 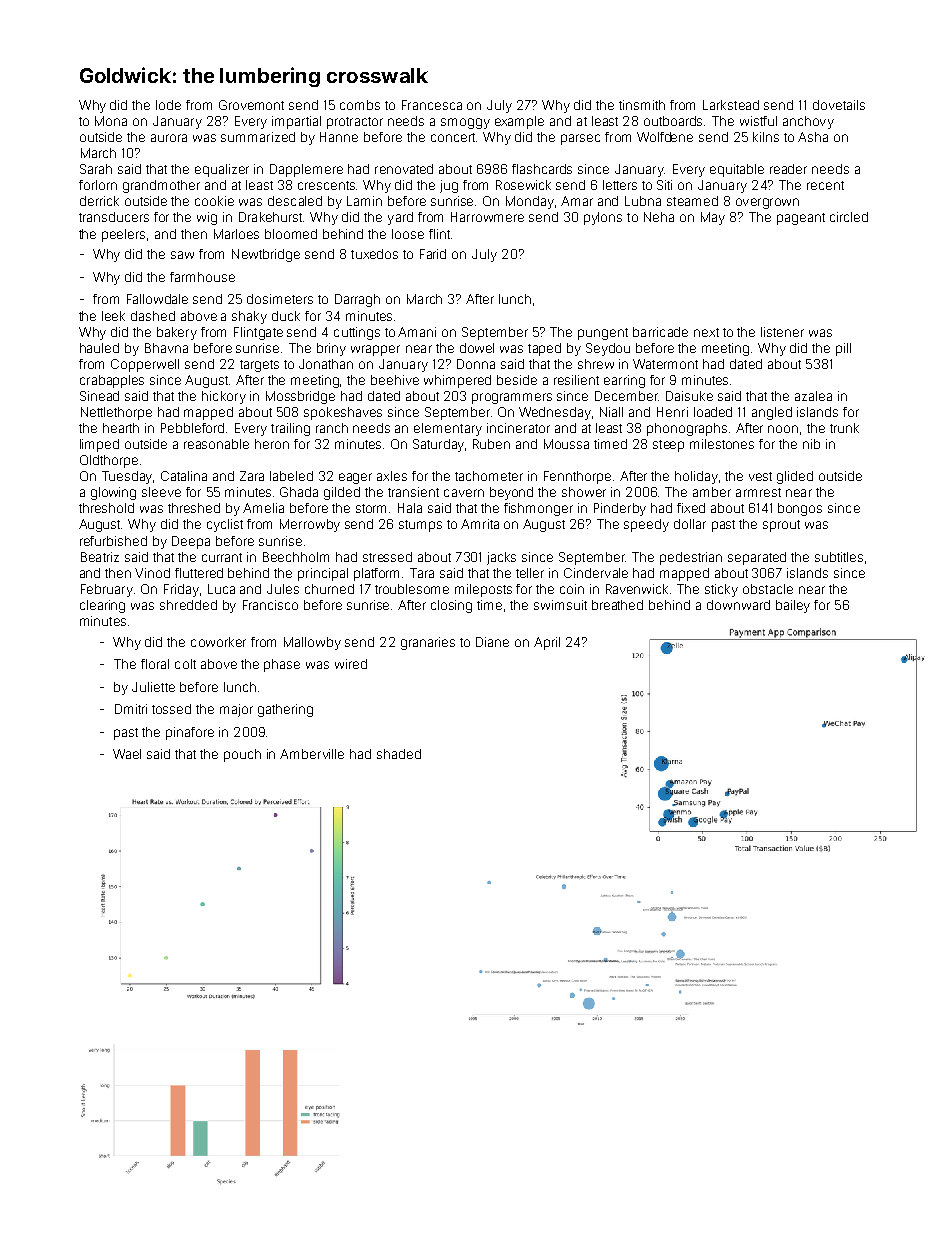 I want to click on mileposts, so click(x=483, y=590).
